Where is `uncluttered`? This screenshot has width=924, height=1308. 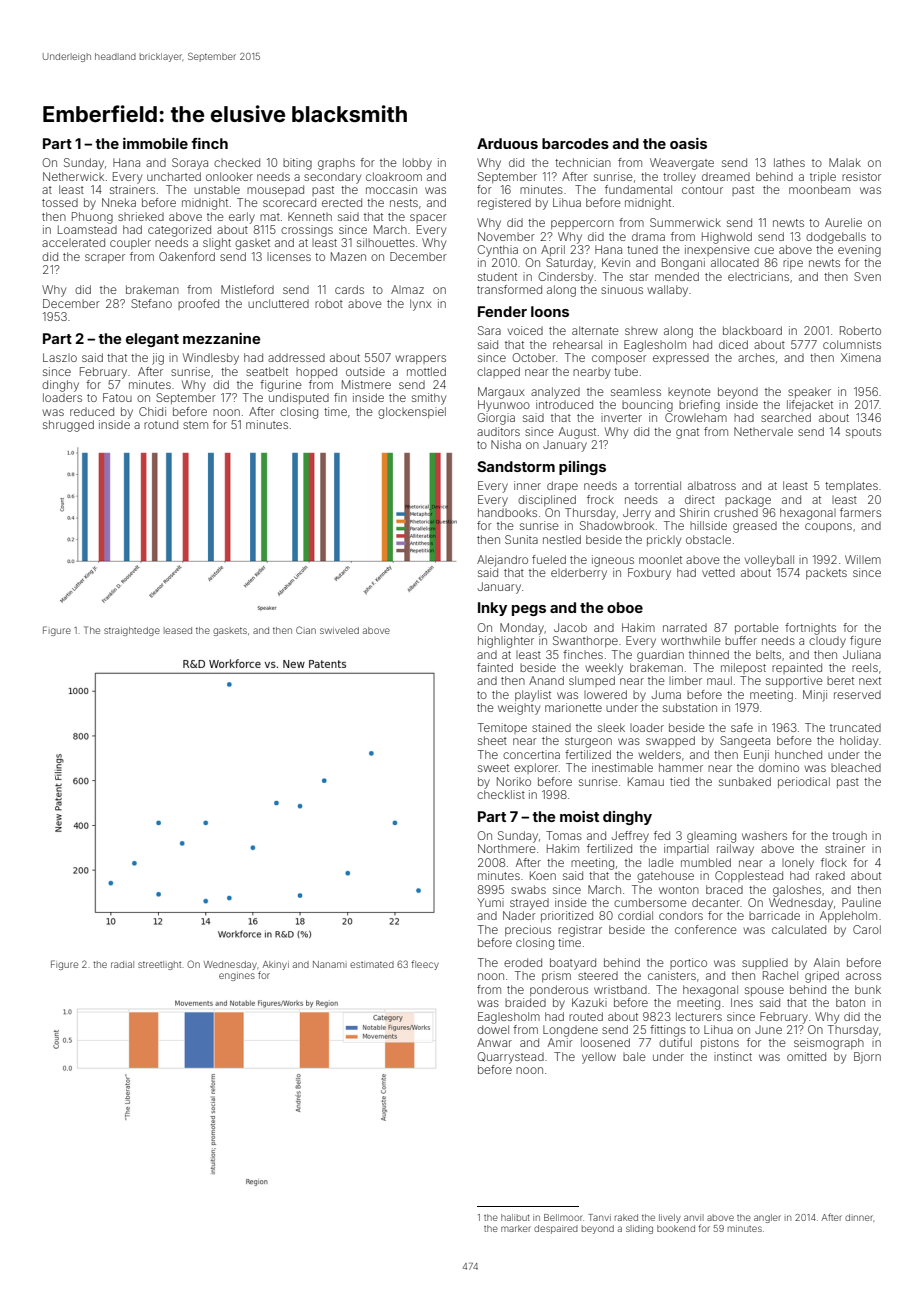 uncluttered is located at coordinates (278, 303).
